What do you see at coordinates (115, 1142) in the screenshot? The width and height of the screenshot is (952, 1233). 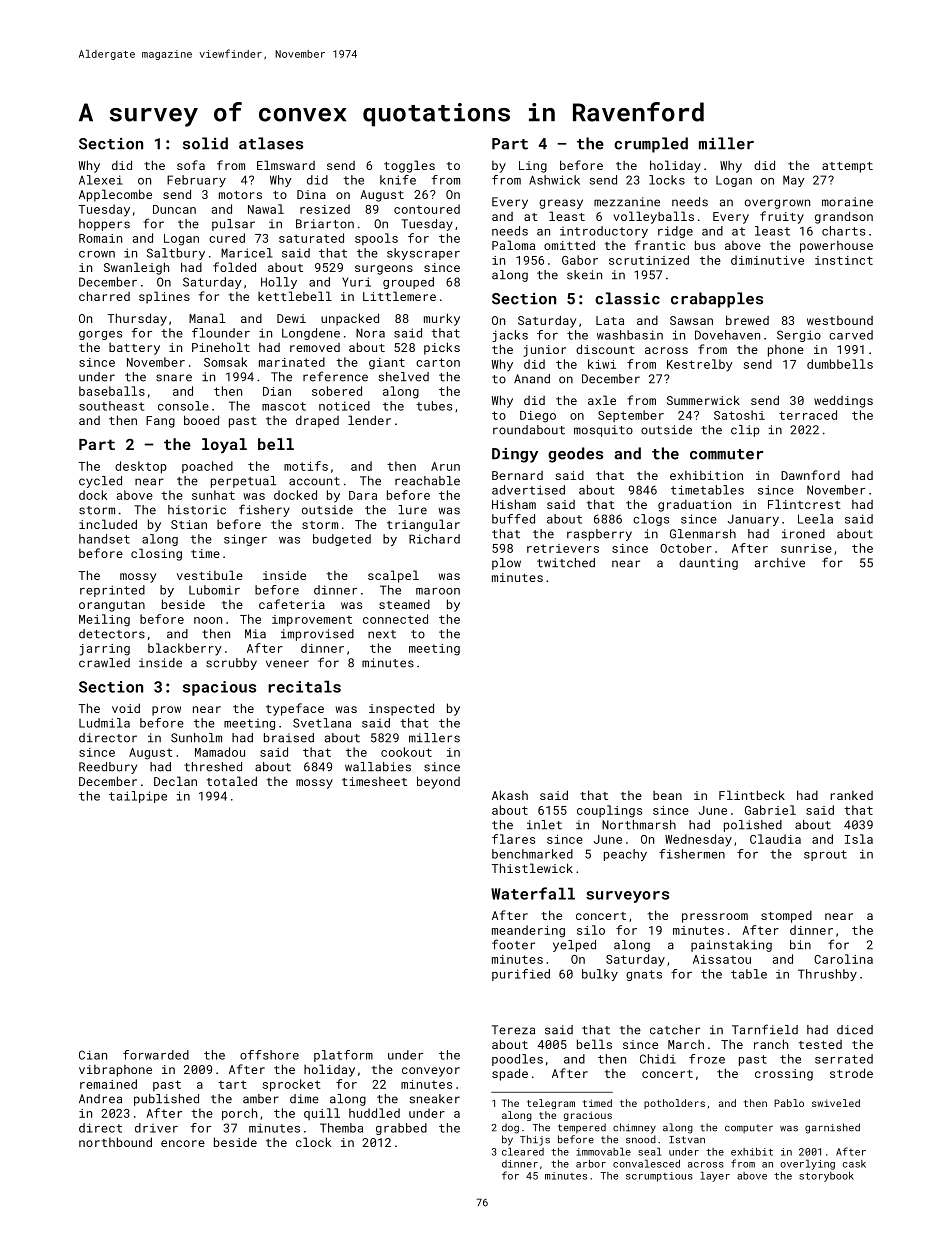 I see `northbound` at bounding box center [115, 1142].
